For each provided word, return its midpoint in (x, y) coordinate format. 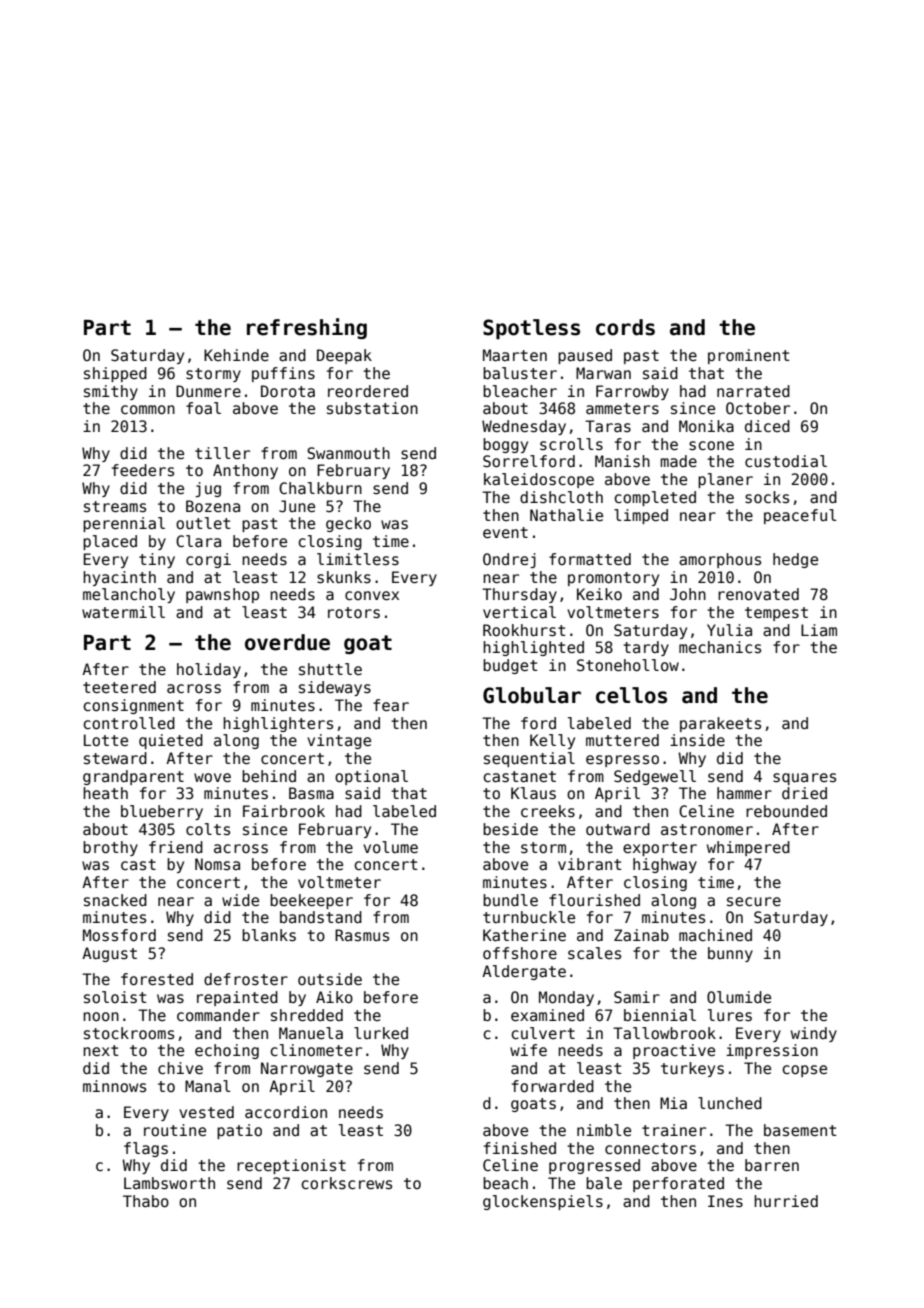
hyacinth (119, 578)
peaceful (800, 516)
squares (804, 779)
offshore (520, 953)
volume (390, 847)
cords (625, 327)
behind (269, 776)
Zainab (641, 935)
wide (240, 900)
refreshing (307, 328)
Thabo (146, 1201)
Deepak (344, 356)
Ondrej (509, 560)
